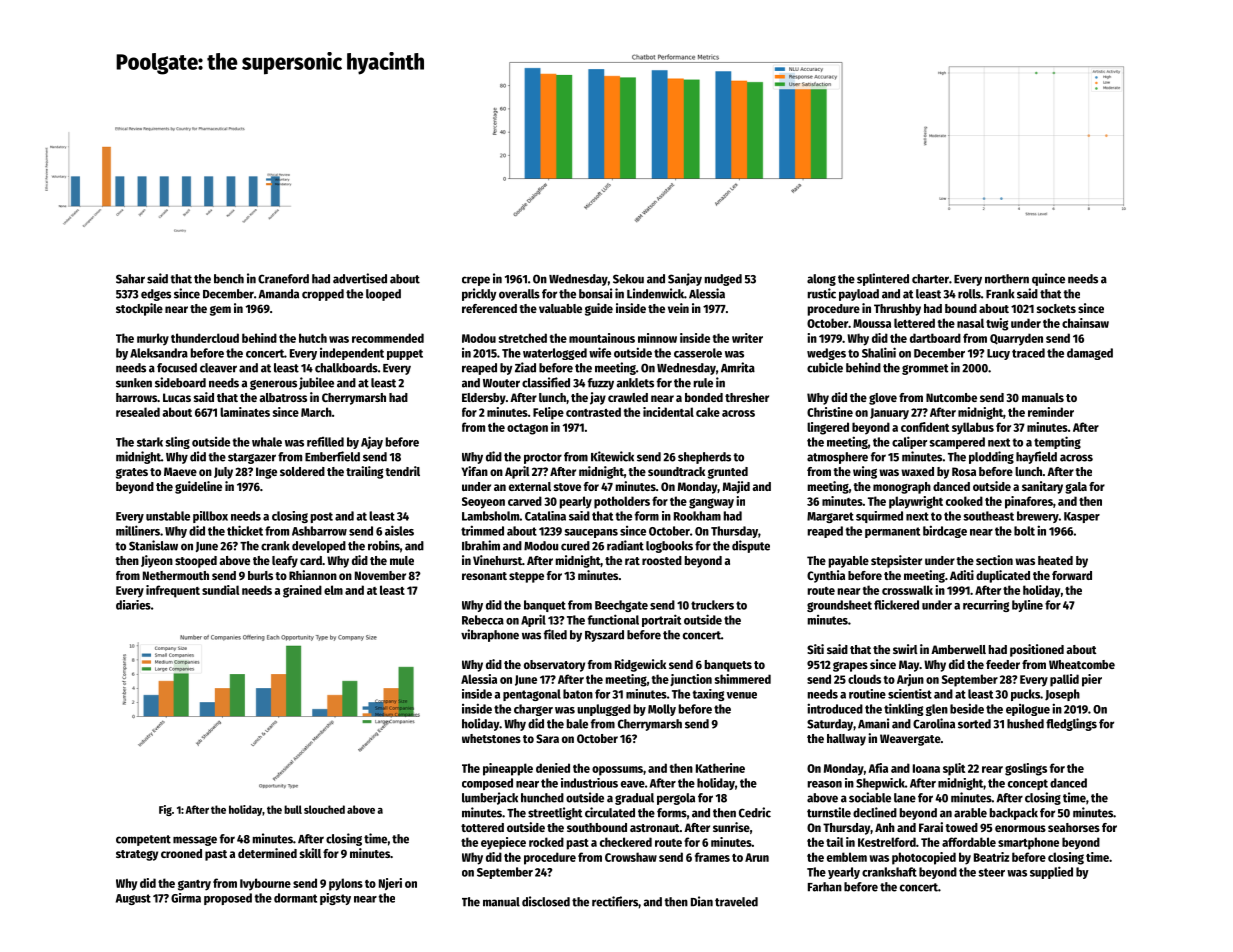 The width and height of the screenshot is (1233, 952). What do you see at coordinates (508, 769) in the screenshot?
I see `pineapple` at bounding box center [508, 769].
